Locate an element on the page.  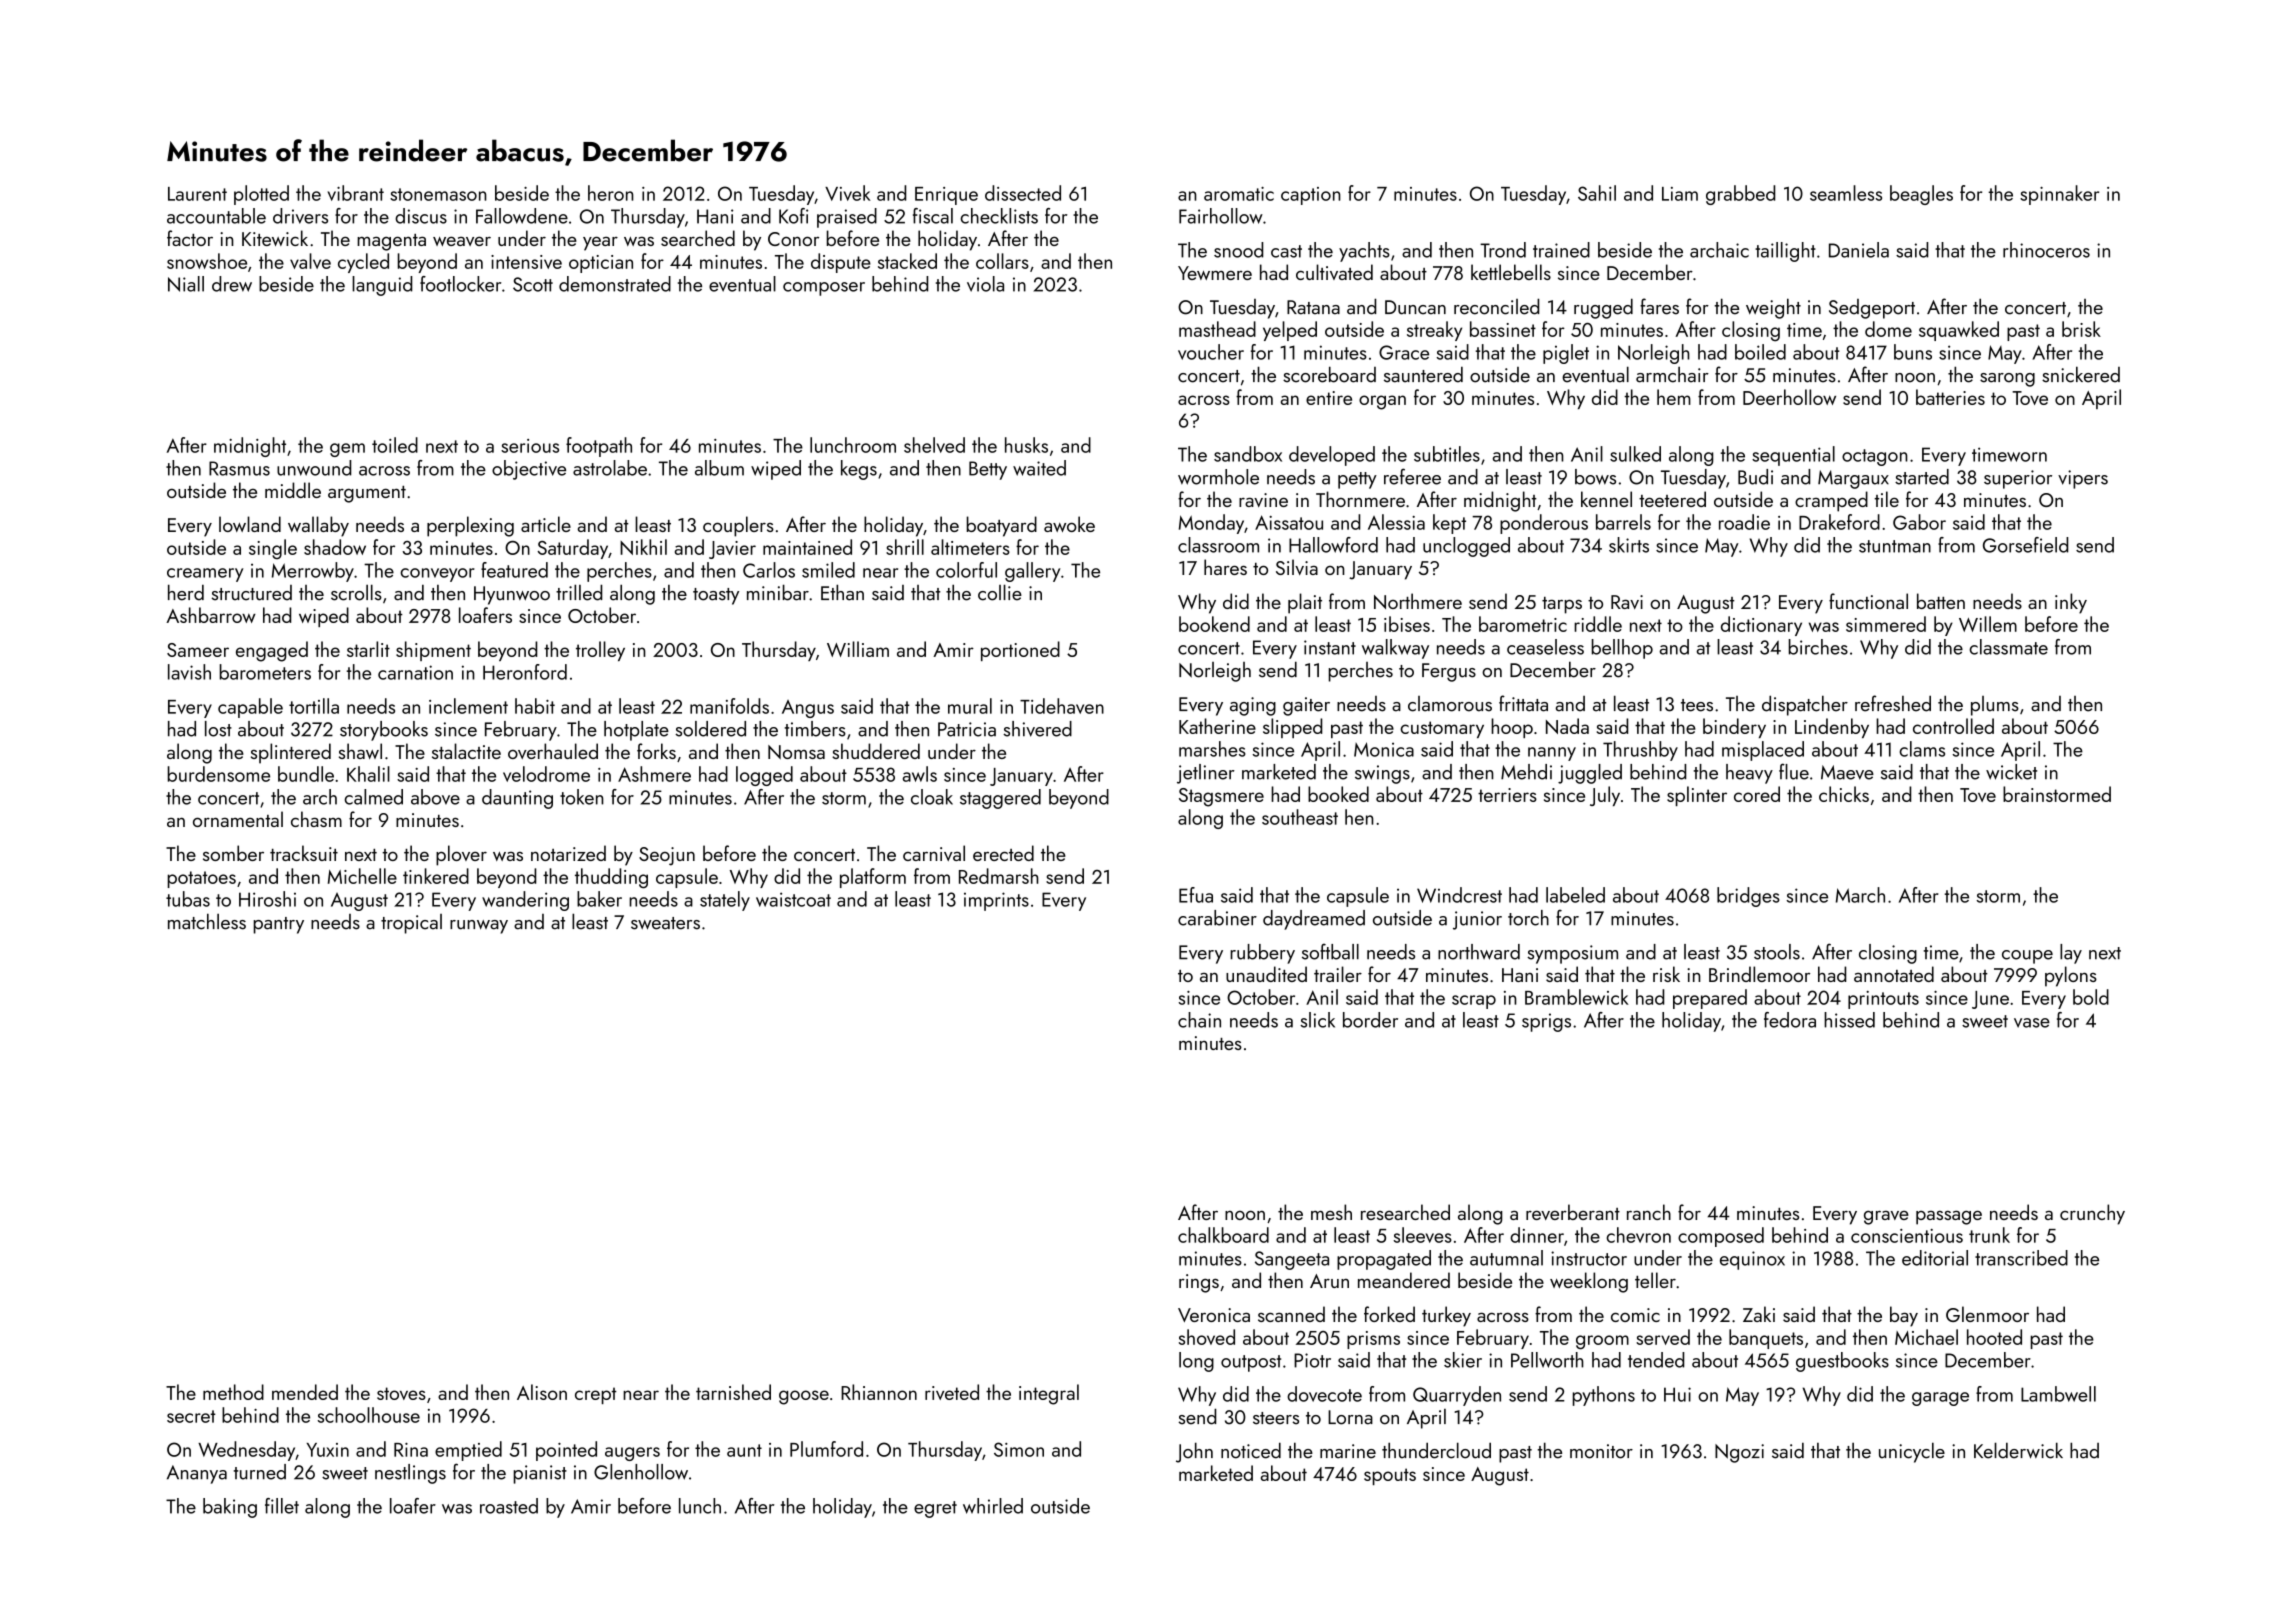
stuntman is located at coordinates (1895, 546).
